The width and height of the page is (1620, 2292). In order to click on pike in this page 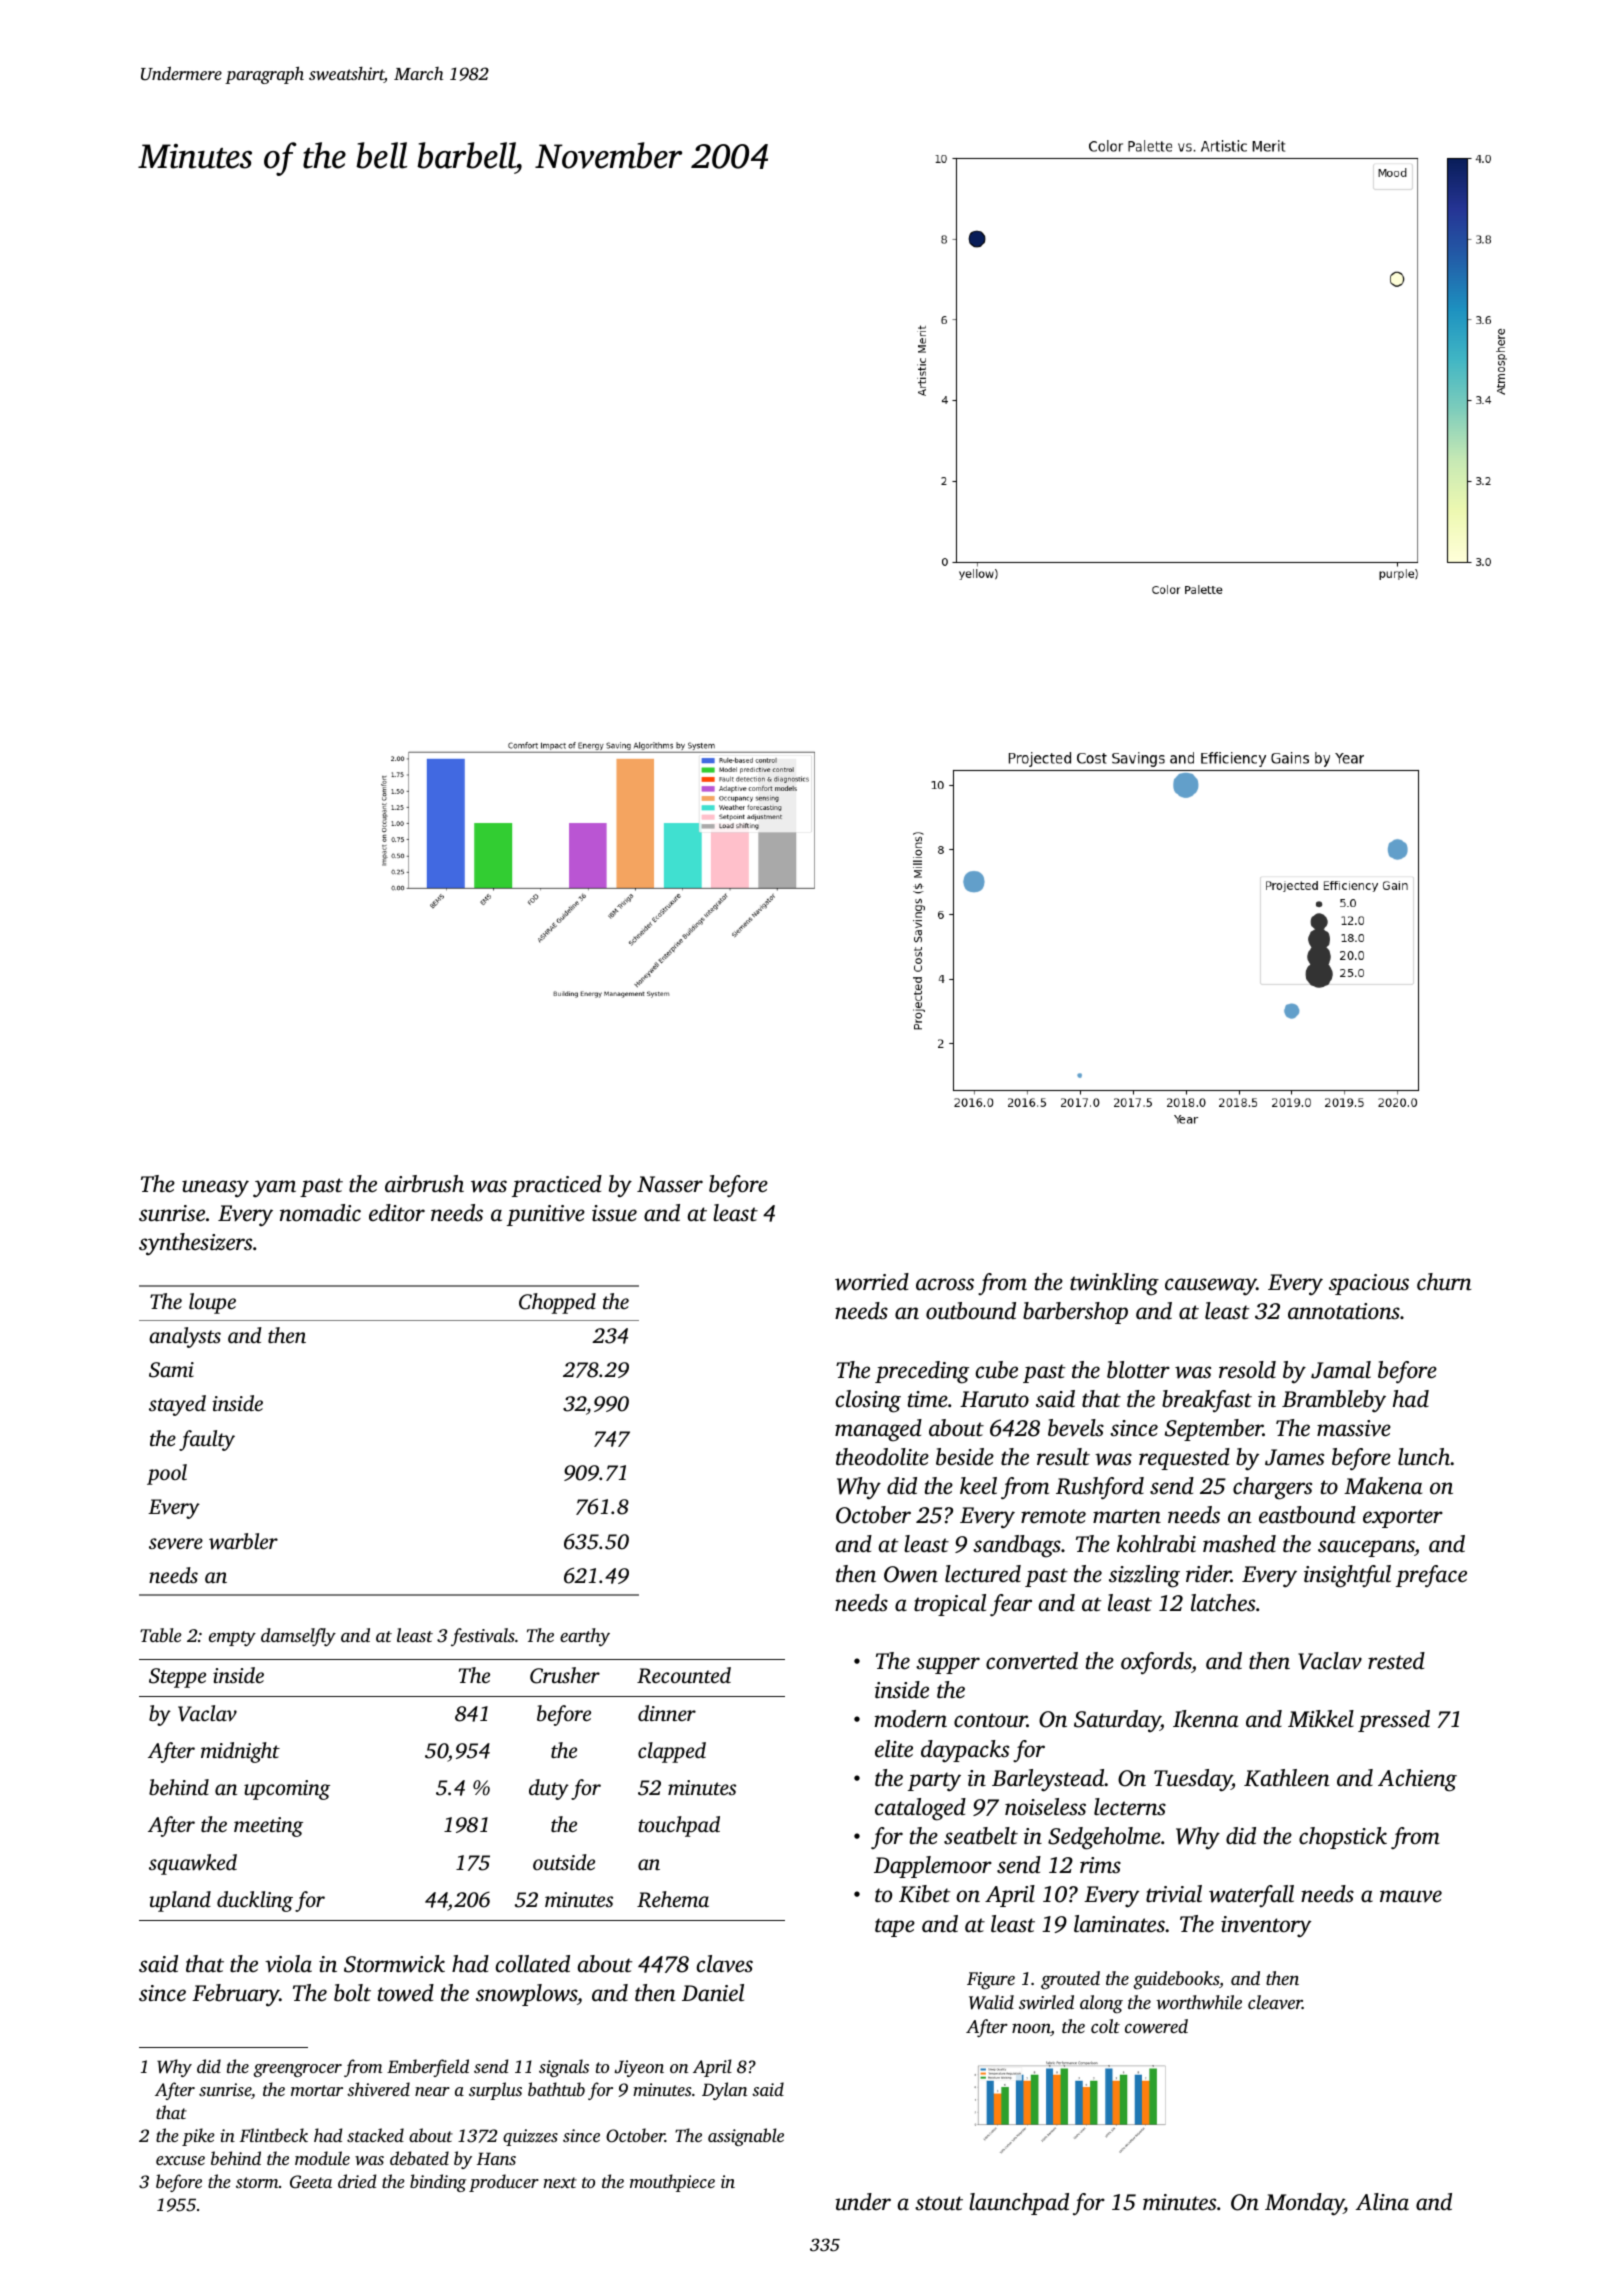, I will do `click(198, 2137)`.
